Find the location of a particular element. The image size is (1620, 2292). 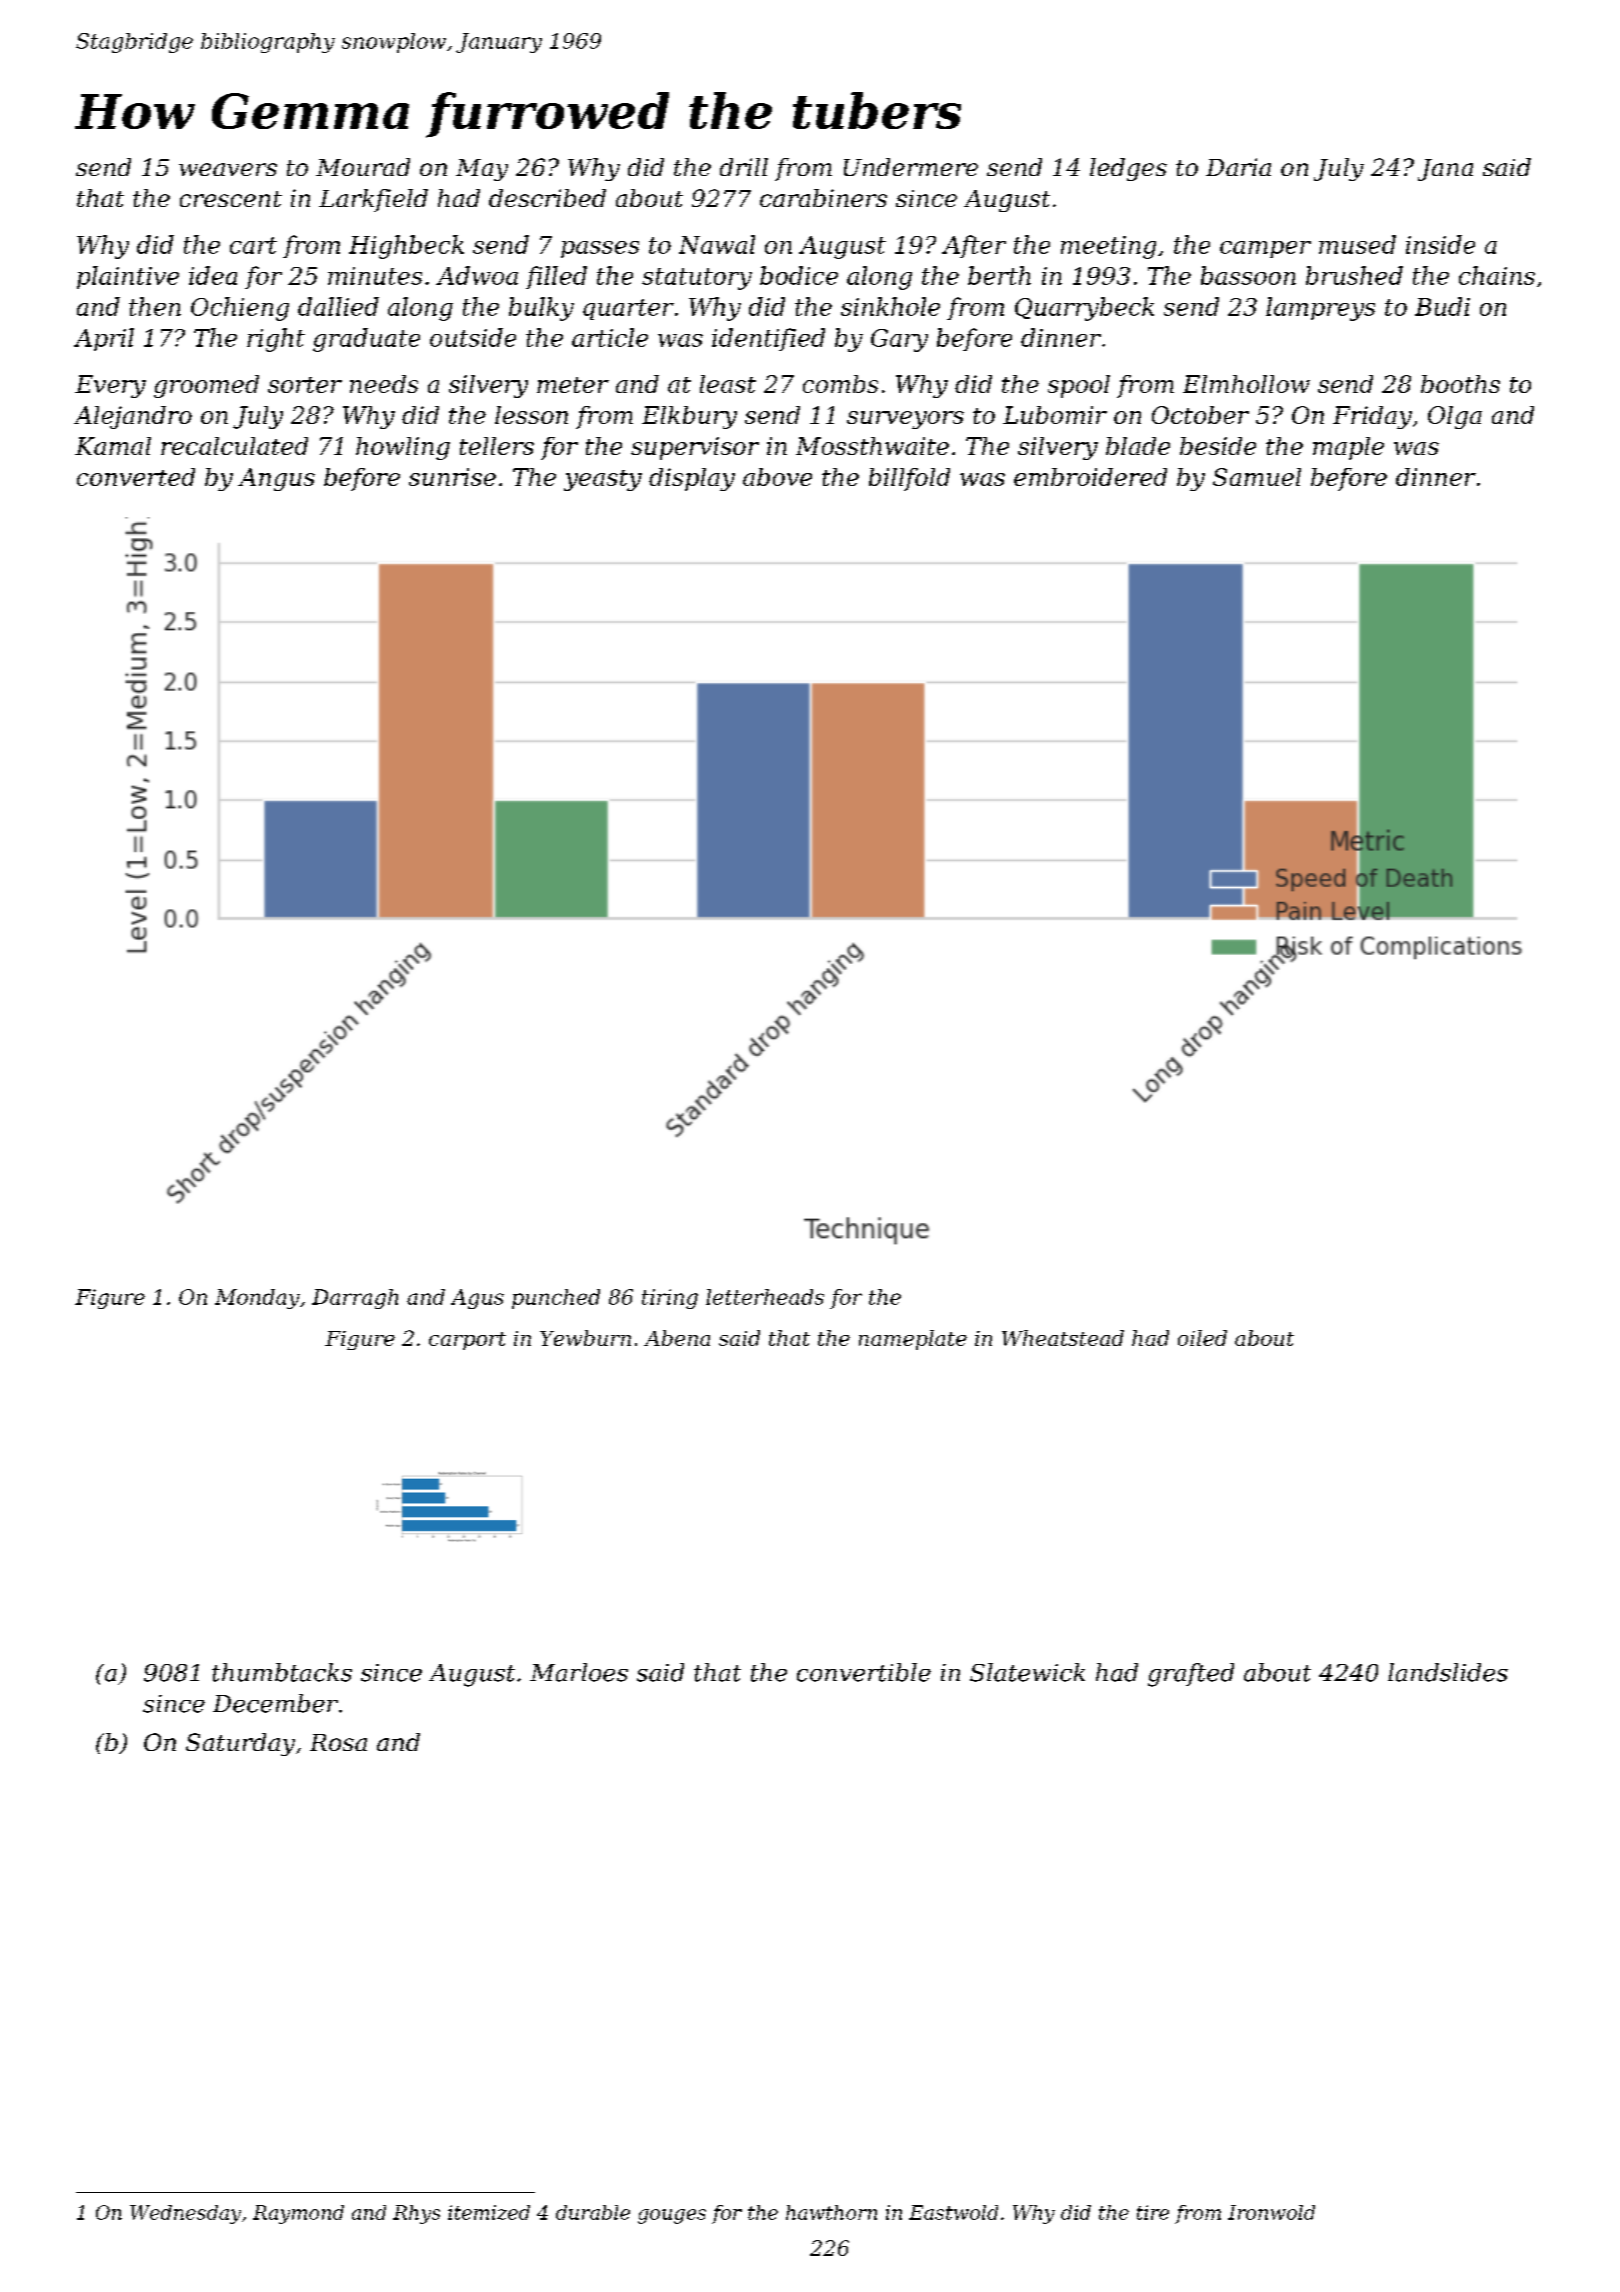

Yewburn is located at coordinates (585, 1338).
